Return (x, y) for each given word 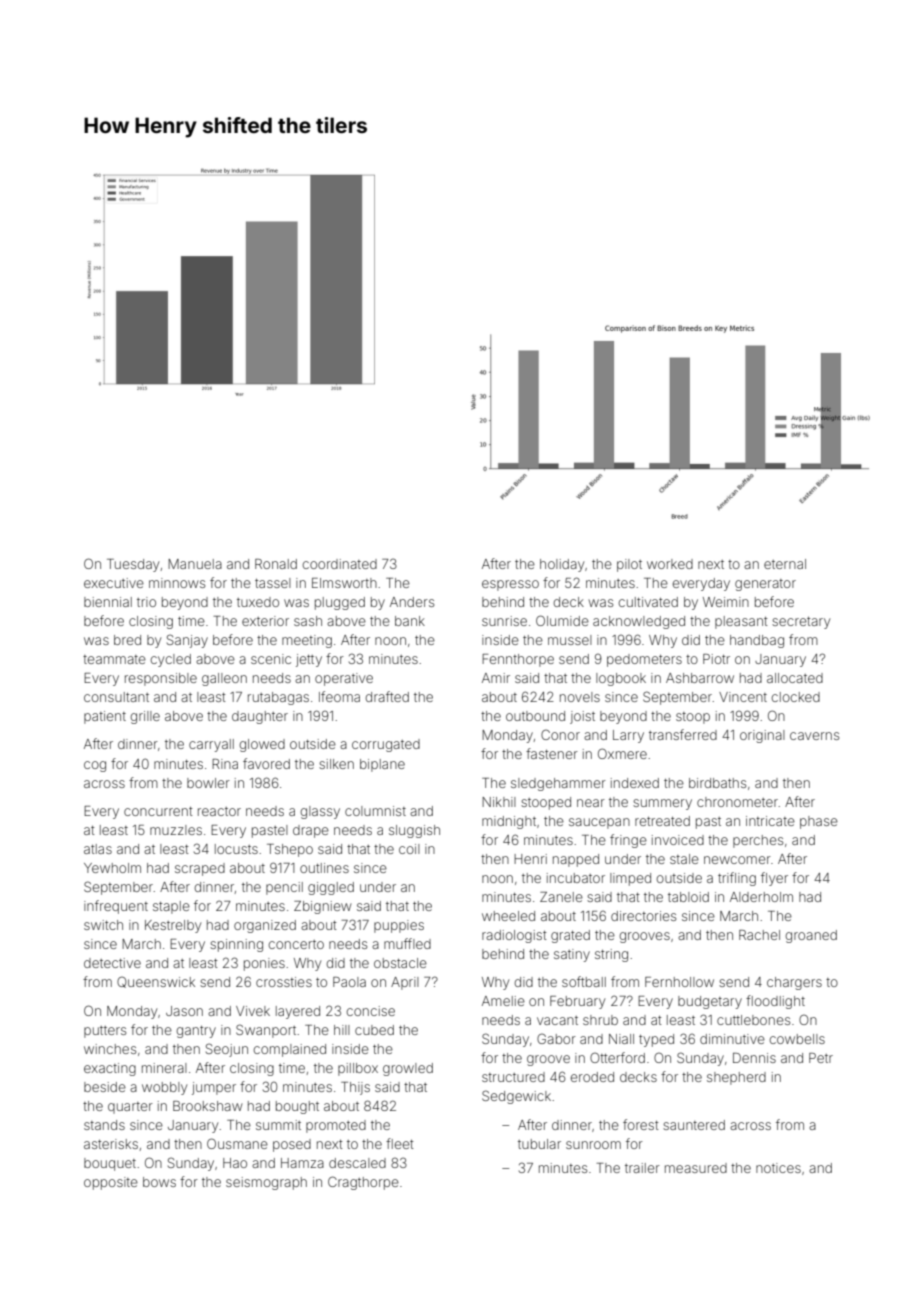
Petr (821, 1058)
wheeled (508, 916)
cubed (374, 1030)
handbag (757, 641)
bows (159, 1182)
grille (145, 717)
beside (105, 1087)
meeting (307, 641)
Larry (628, 736)
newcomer (737, 860)
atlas (98, 849)
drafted (387, 696)
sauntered (694, 1125)
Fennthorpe (518, 660)
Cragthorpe (363, 1183)
